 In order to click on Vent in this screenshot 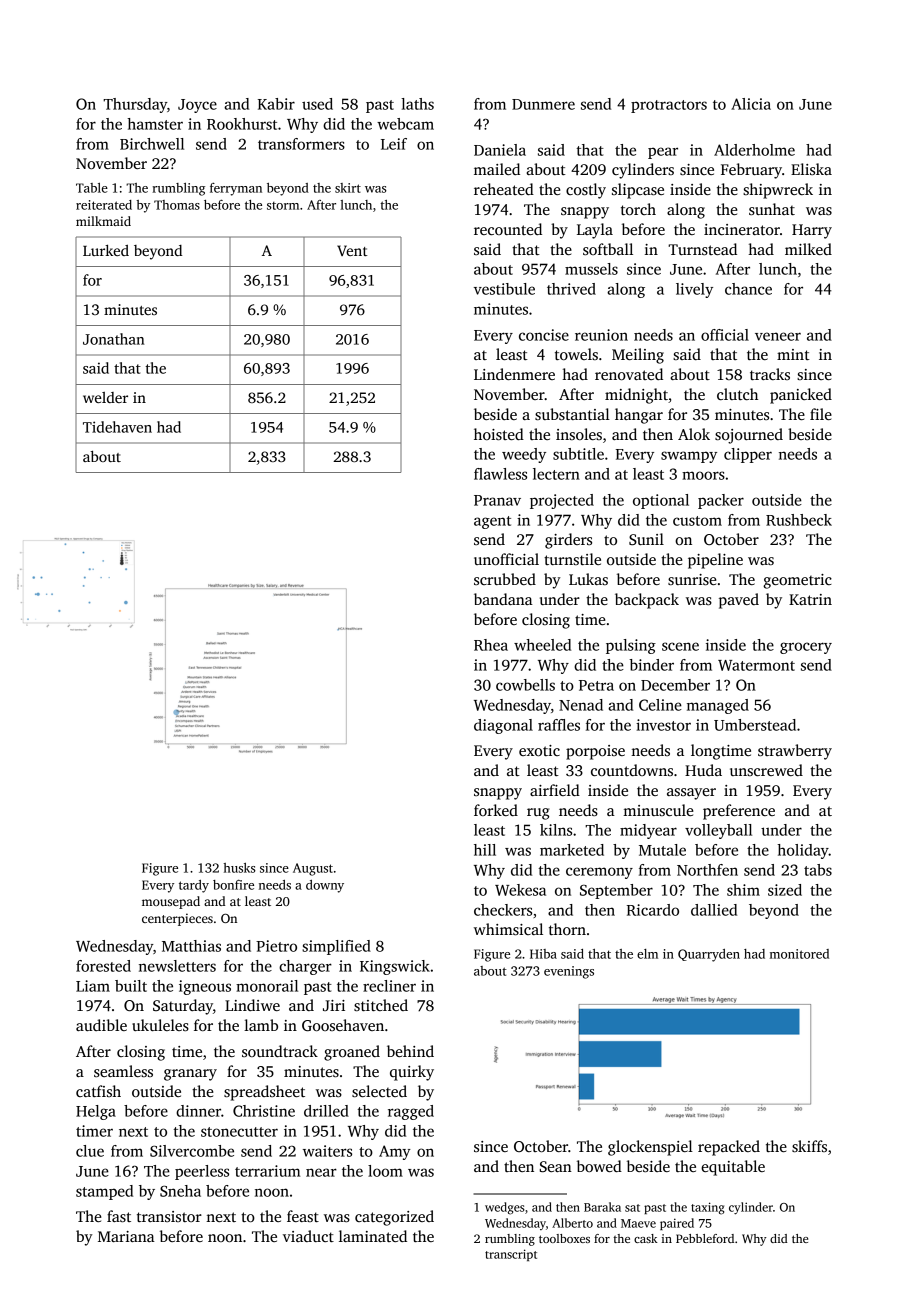, I will do `click(352, 250)`.
